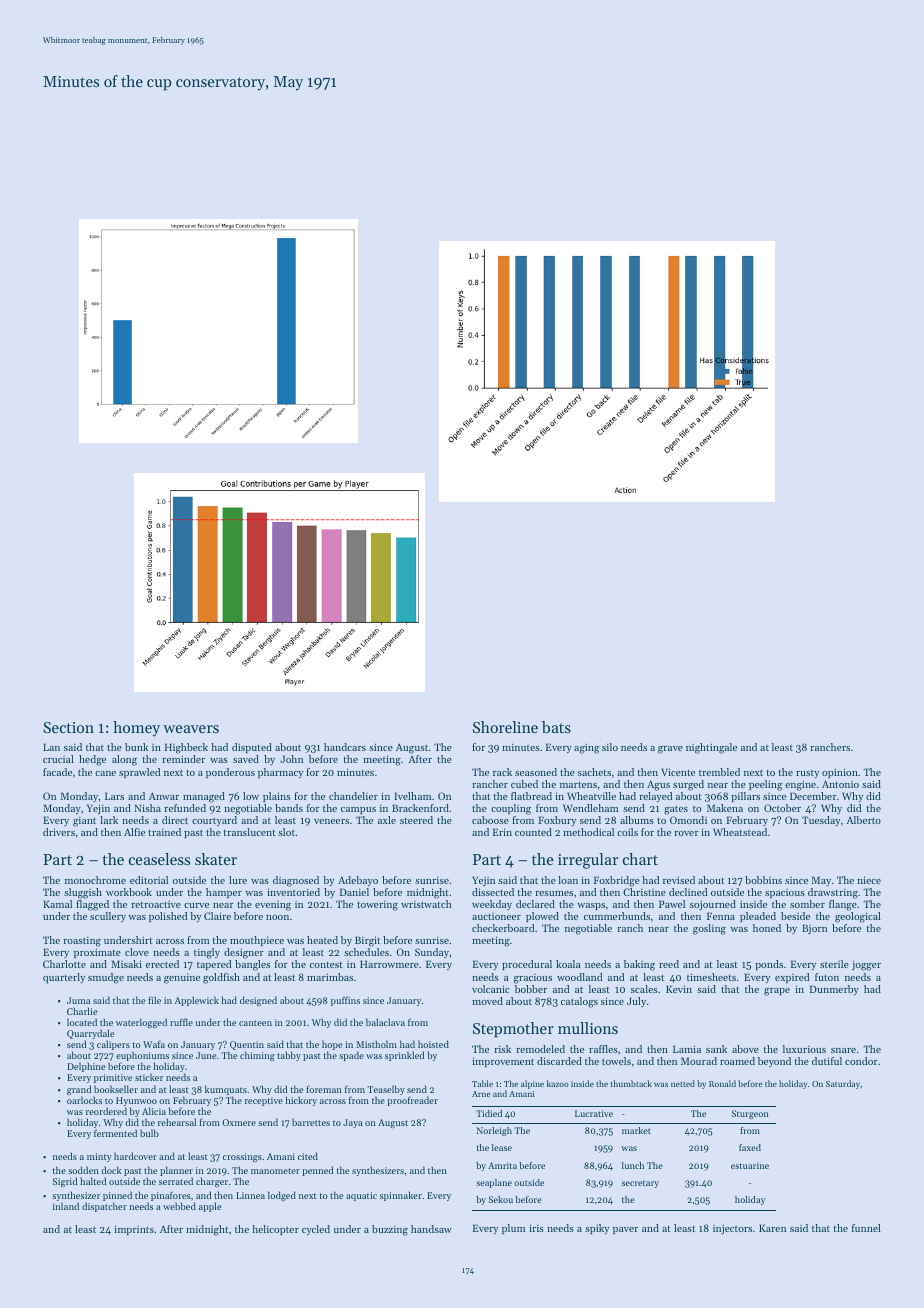 This screenshot has width=924, height=1308. What do you see at coordinates (159, 859) in the screenshot?
I see `ceaseless` at bounding box center [159, 859].
